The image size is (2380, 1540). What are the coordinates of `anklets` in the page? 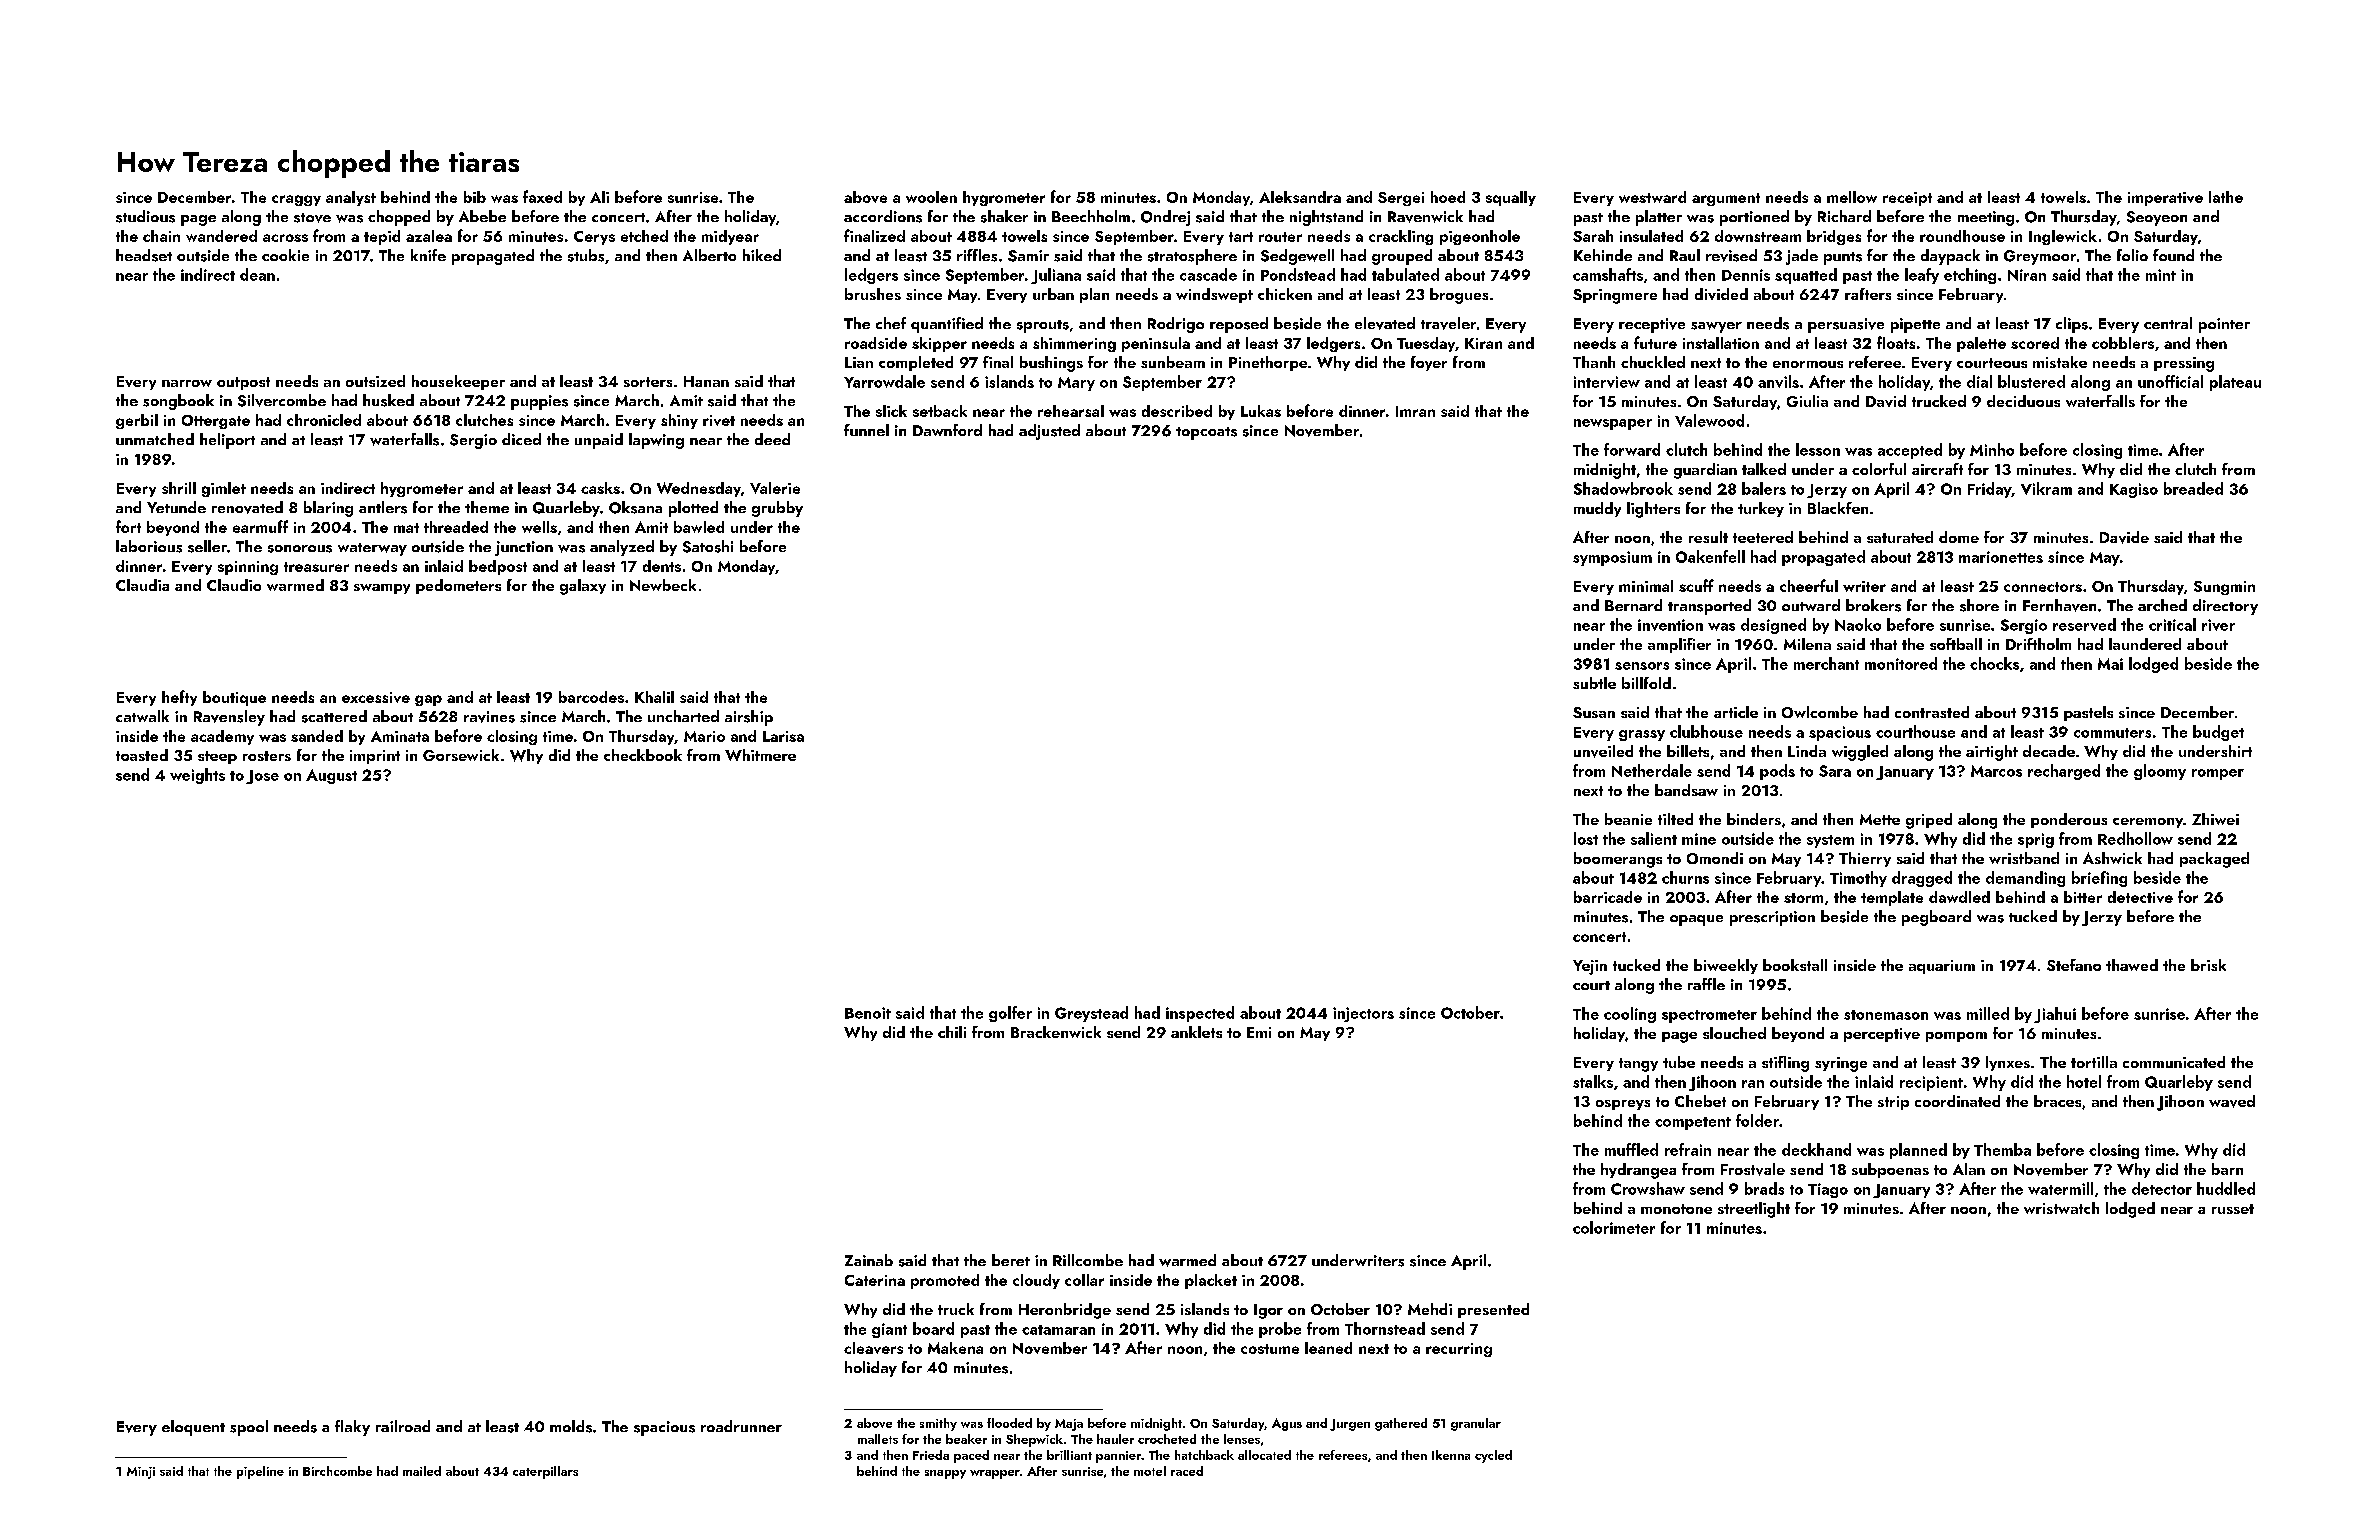 It's located at (1196, 1032).
